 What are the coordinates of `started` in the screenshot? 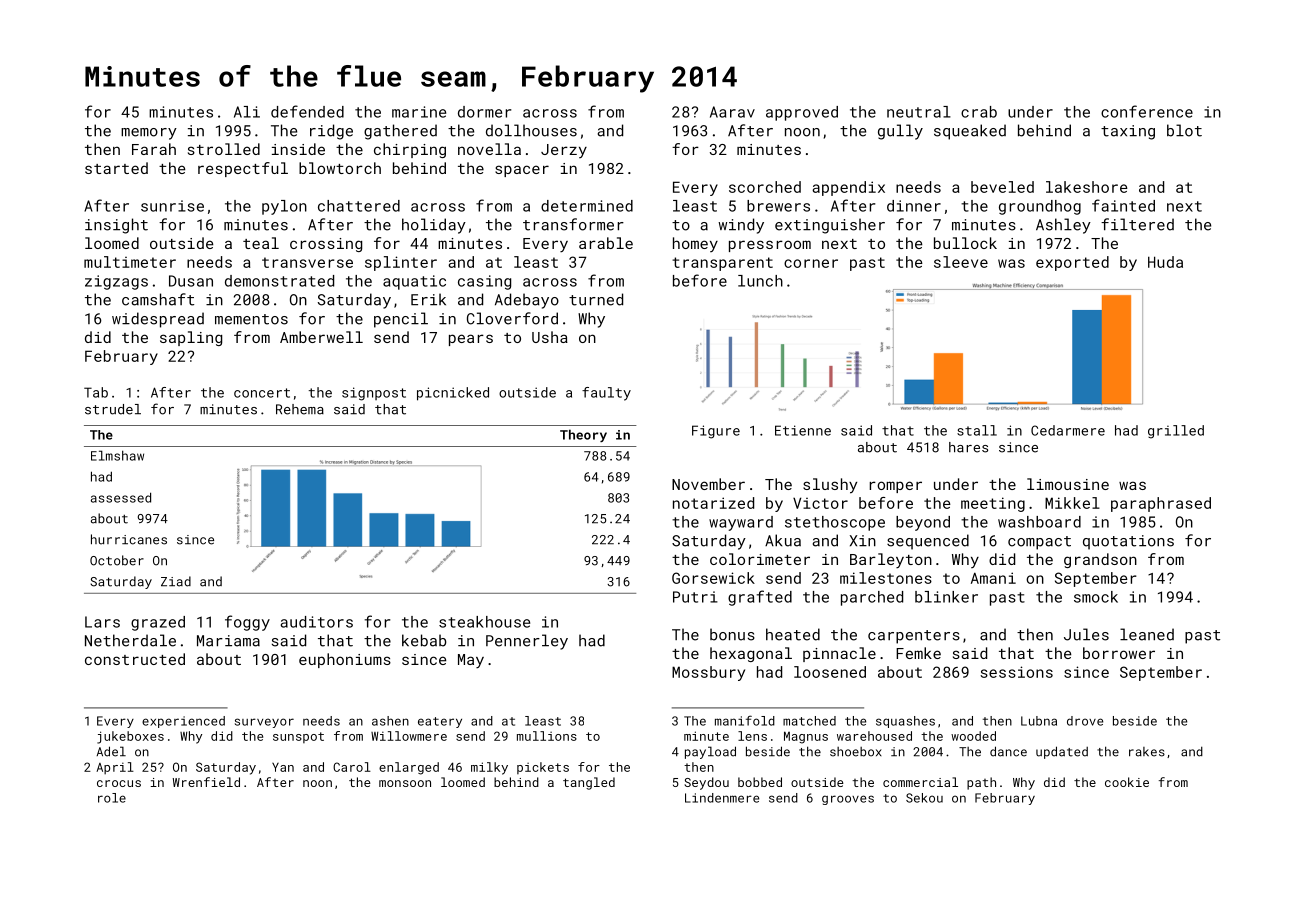 It's located at (116, 168).
